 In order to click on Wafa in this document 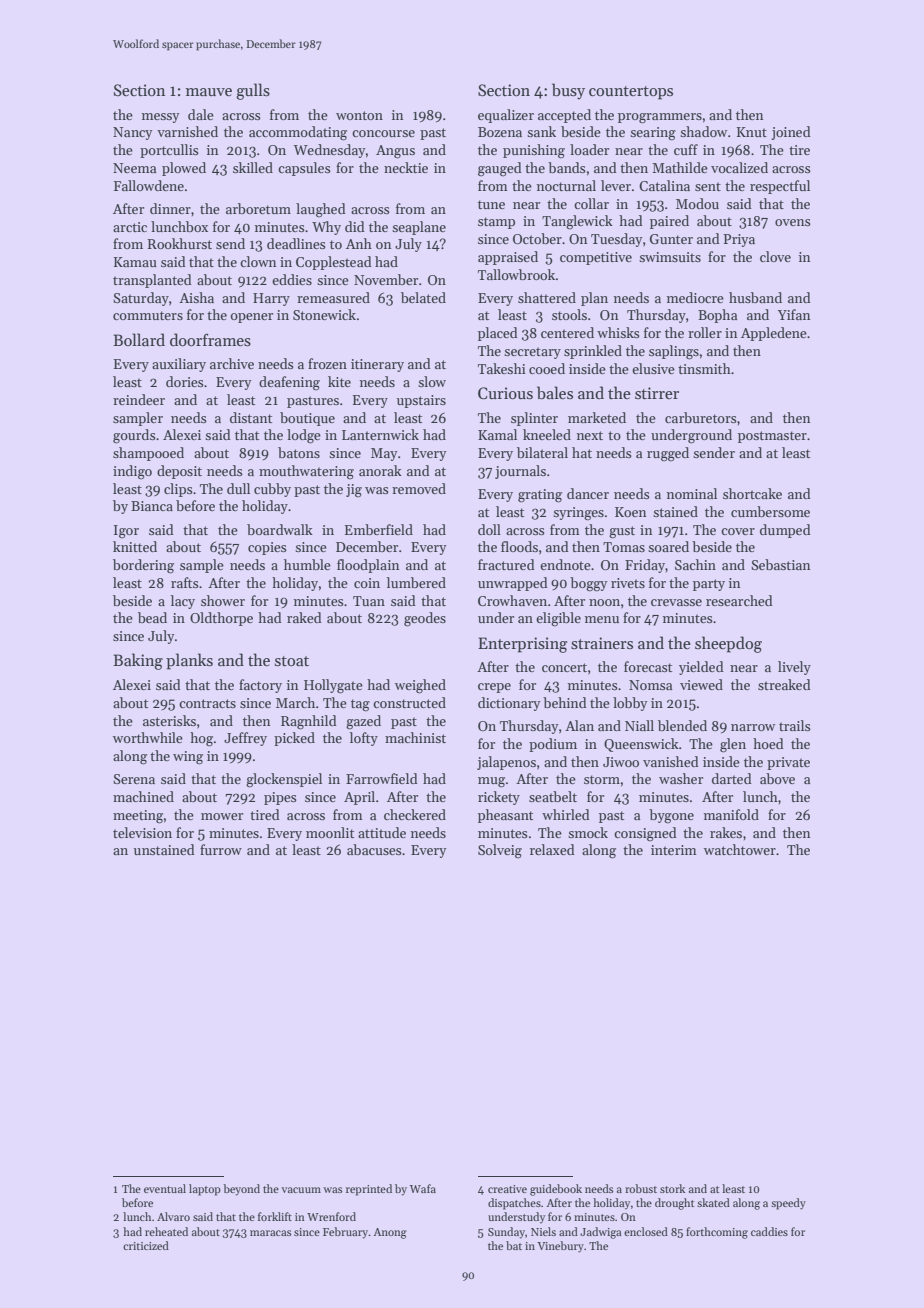, I will do `click(423, 1188)`.
